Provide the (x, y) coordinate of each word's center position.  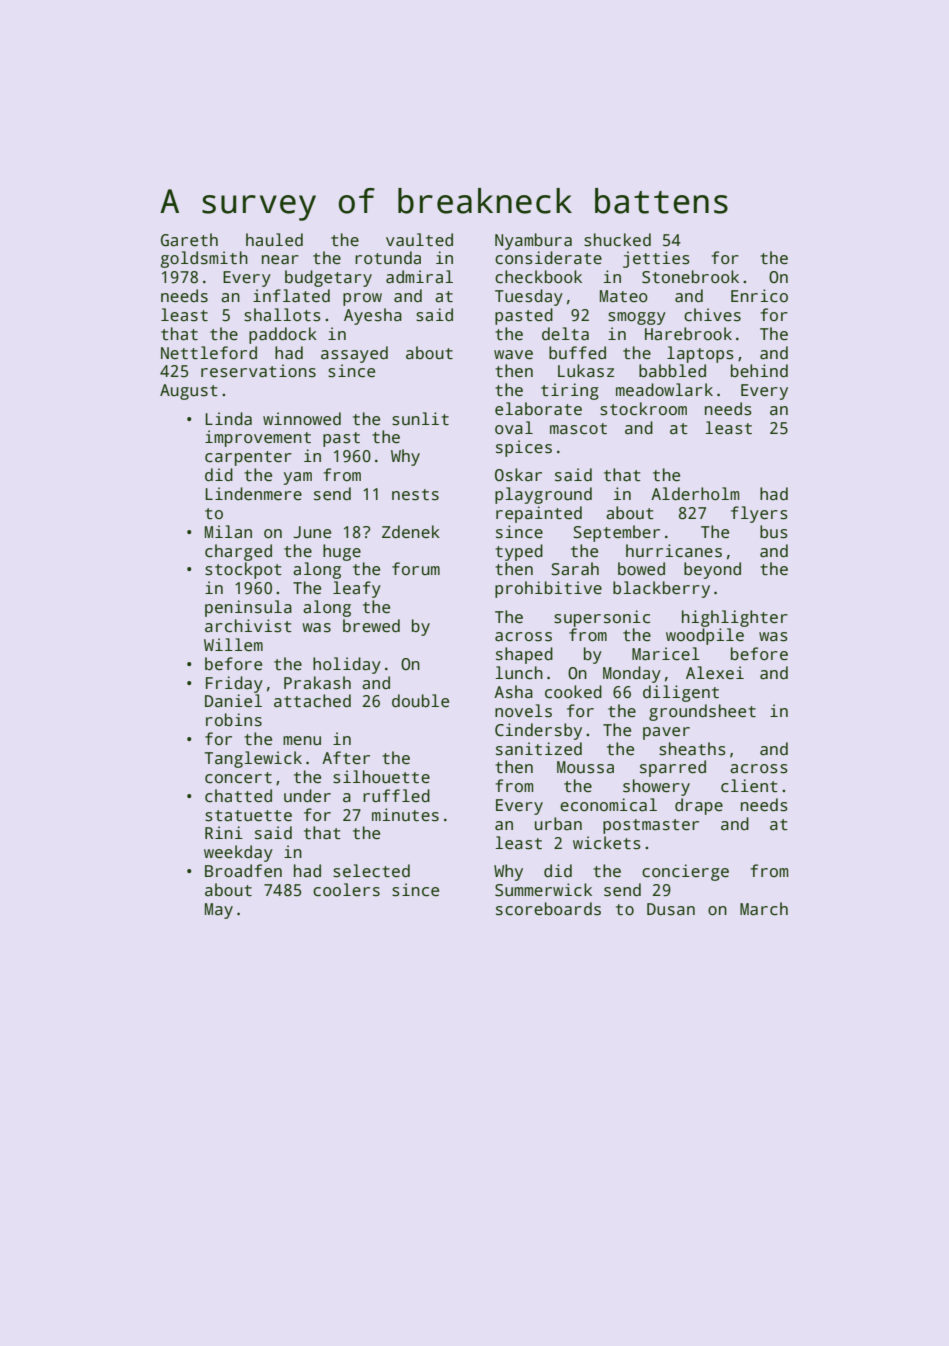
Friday (234, 684)
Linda (229, 419)
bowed (641, 569)
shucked (617, 240)
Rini (224, 832)
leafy (357, 589)
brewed (371, 626)
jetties (656, 259)
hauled (274, 240)
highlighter (735, 618)
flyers (759, 514)
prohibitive (548, 589)
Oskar (518, 475)
